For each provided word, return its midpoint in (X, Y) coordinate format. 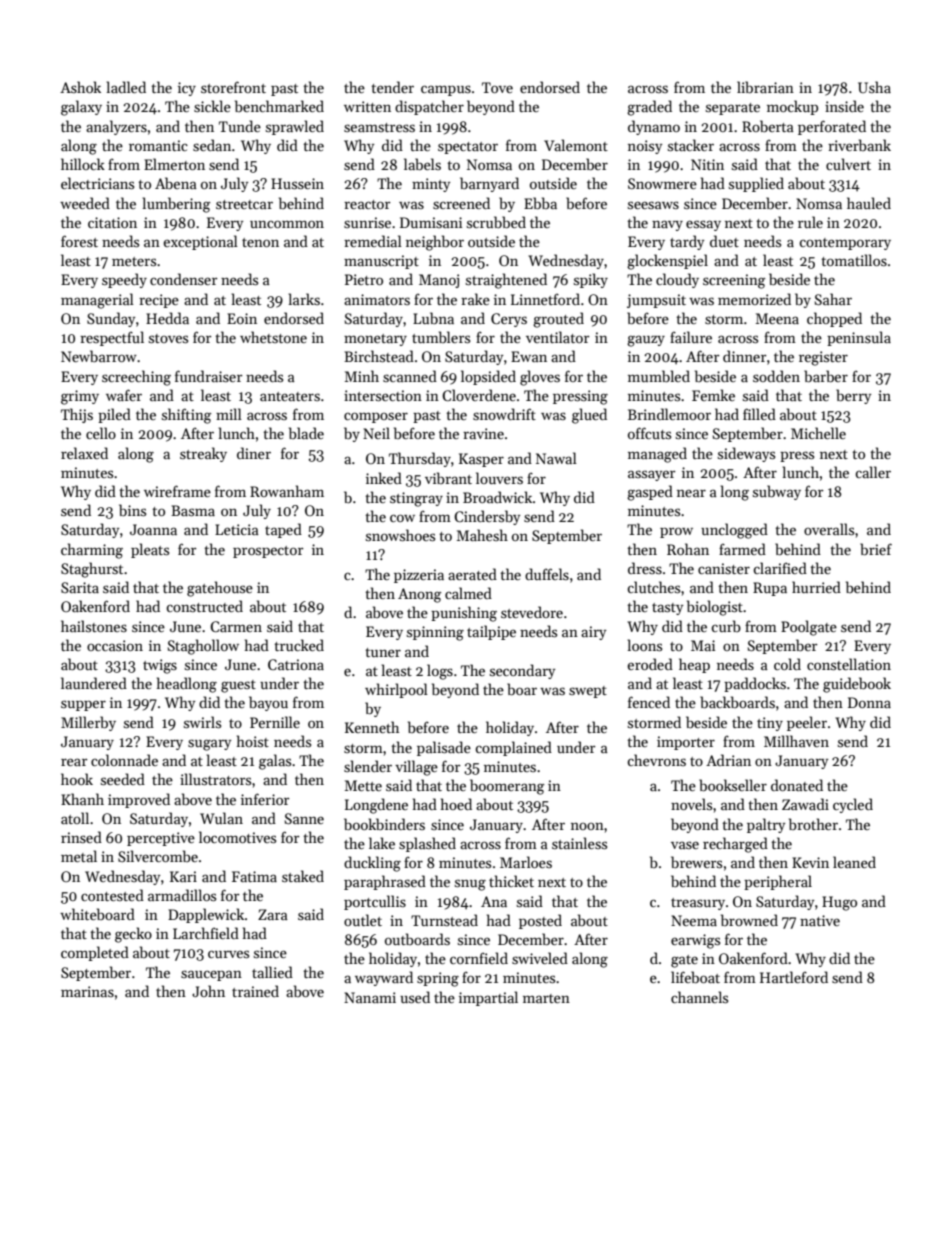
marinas (87, 991)
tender (392, 87)
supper (83, 705)
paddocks (755, 684)
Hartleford (794, 977)
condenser (184, 279)
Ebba (540, 203)
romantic (158, 145)
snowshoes (400, 535)
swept (588, 692)
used (415, 997)
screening (734, 281)
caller (873, 472)
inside (844, 106)
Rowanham (287, 491)
